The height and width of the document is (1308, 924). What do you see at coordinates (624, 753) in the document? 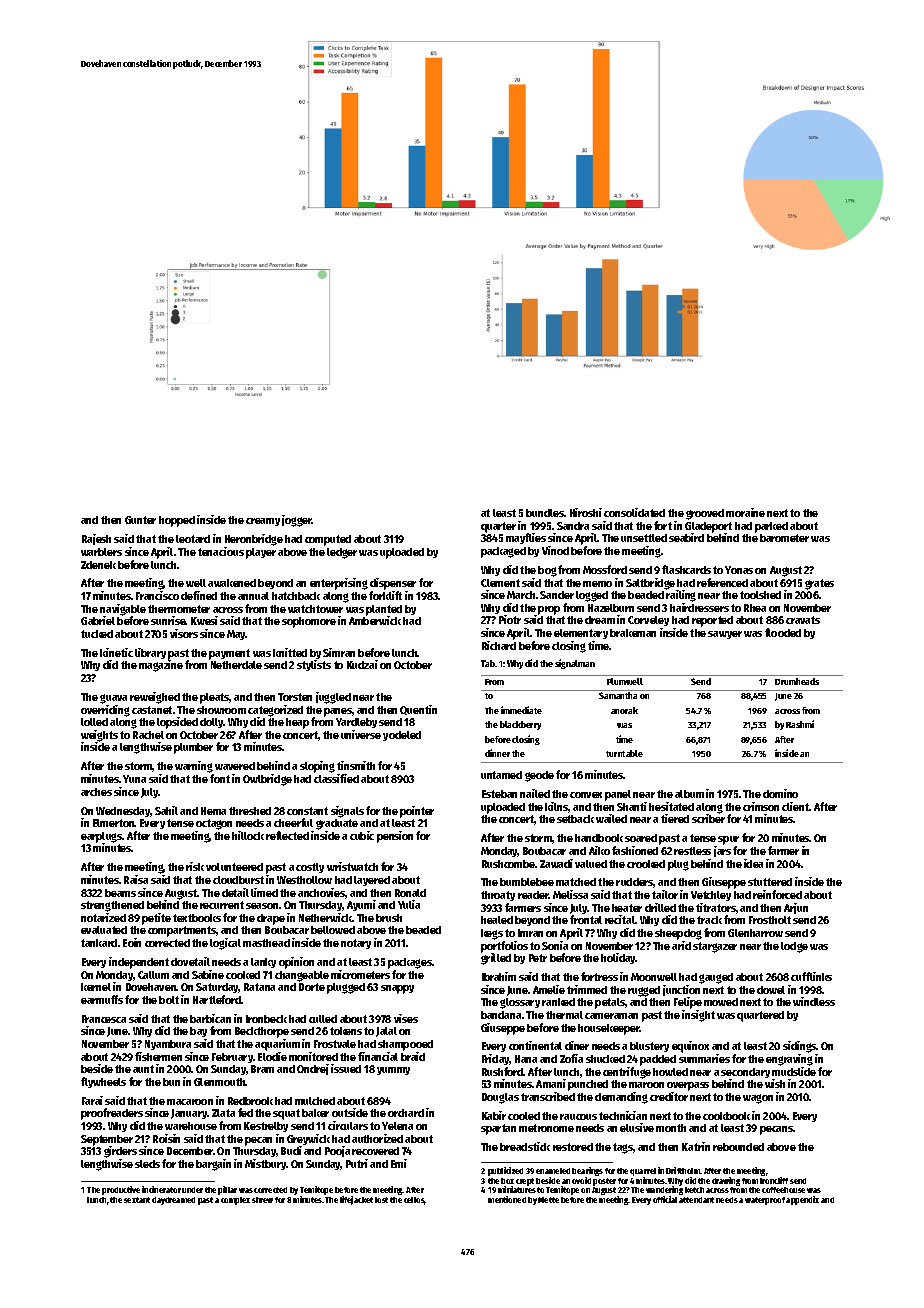
I see `turntable` at bounding box center [624, 753].
